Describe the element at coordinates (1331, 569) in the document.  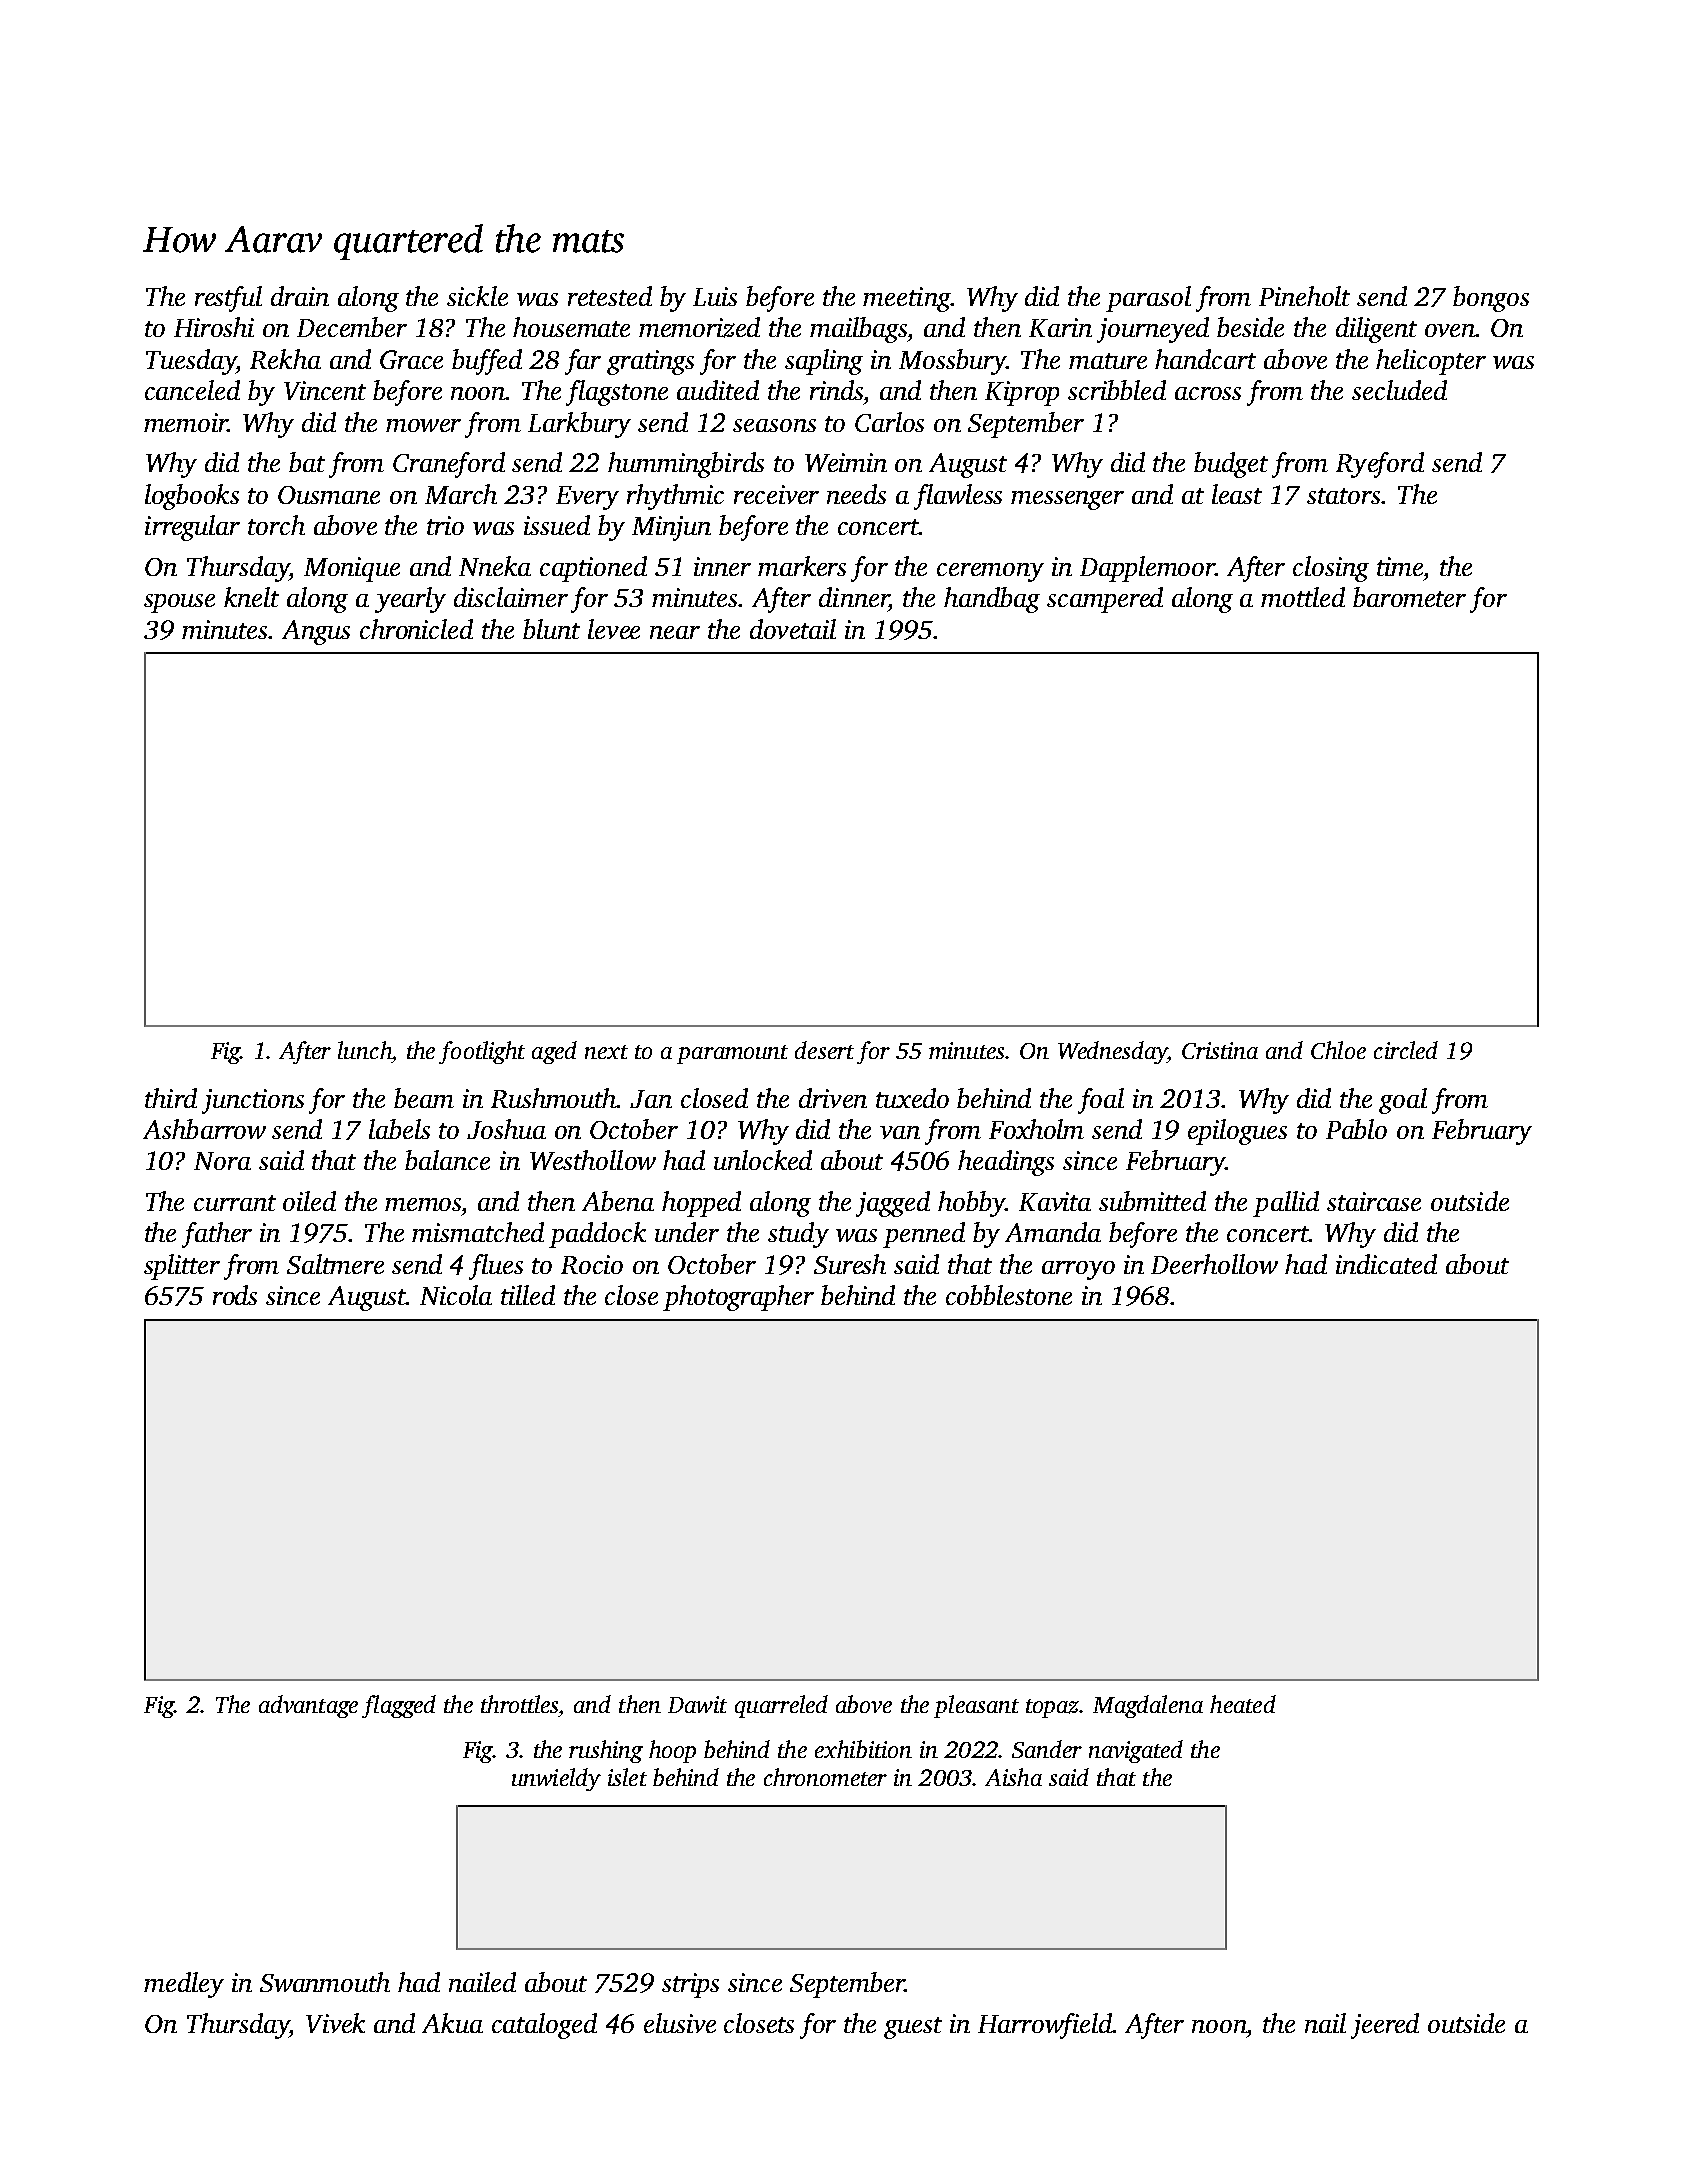
I see `closing` at that location.
